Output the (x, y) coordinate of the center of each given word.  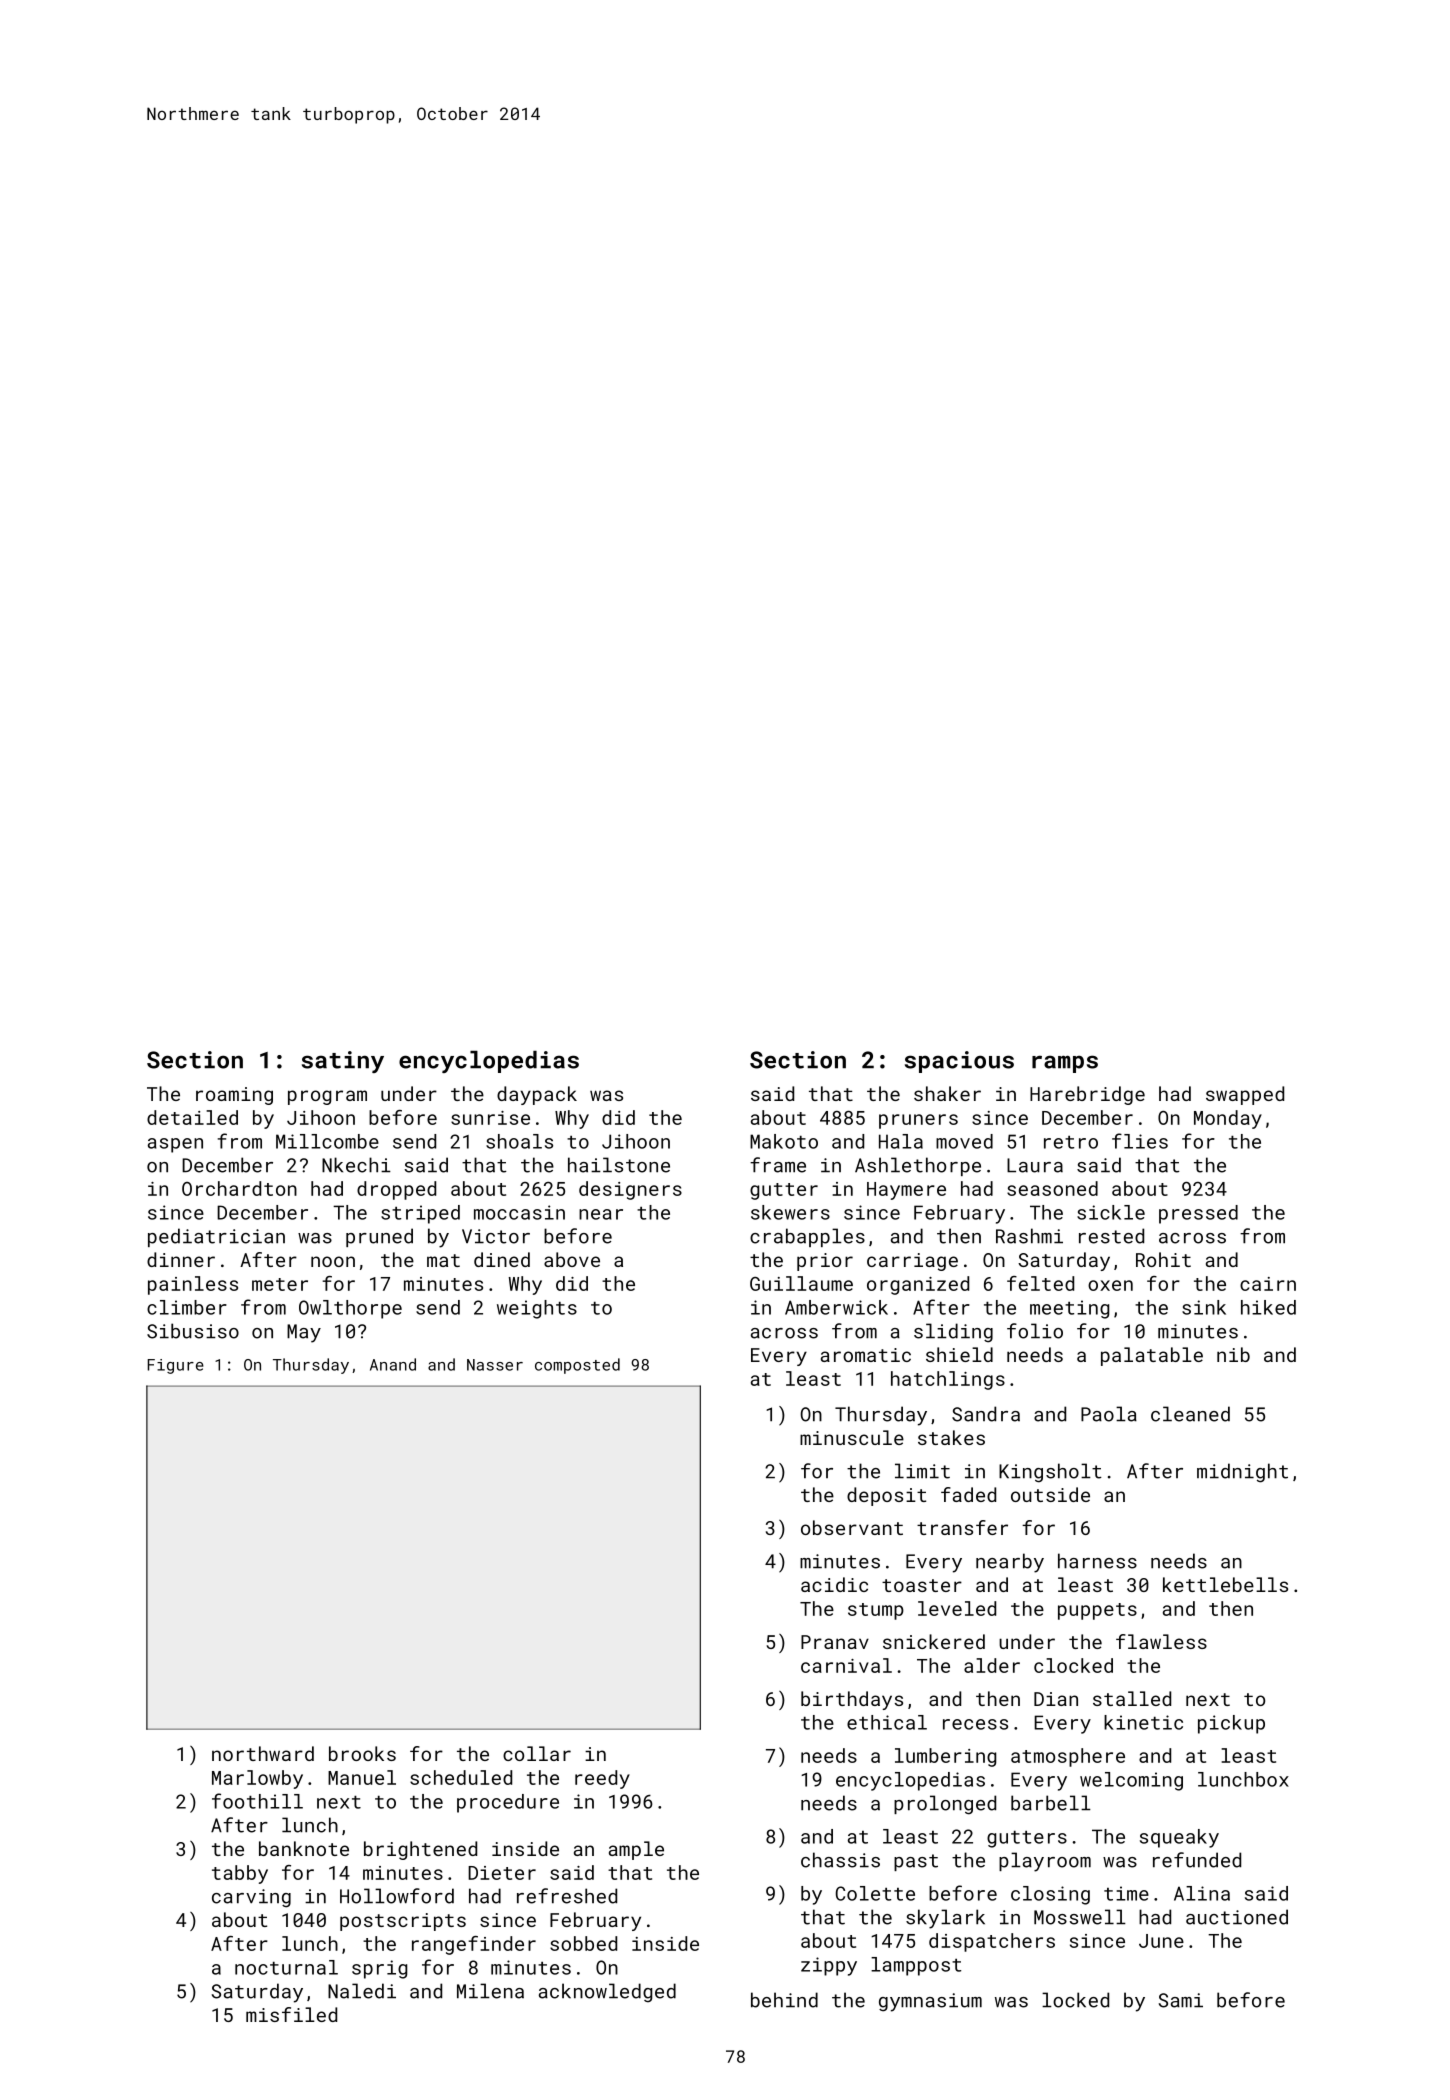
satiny (343, 1062)
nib (1233, 1354)
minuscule (852, 1437)
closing (1050, 1895)
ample (636, 1850)
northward (263, 1753)
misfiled (291, 2014)
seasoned (1052, 1188)
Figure (176, 1366)
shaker (947, 1093)
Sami (1181, 2000)
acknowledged (607, 1993)
